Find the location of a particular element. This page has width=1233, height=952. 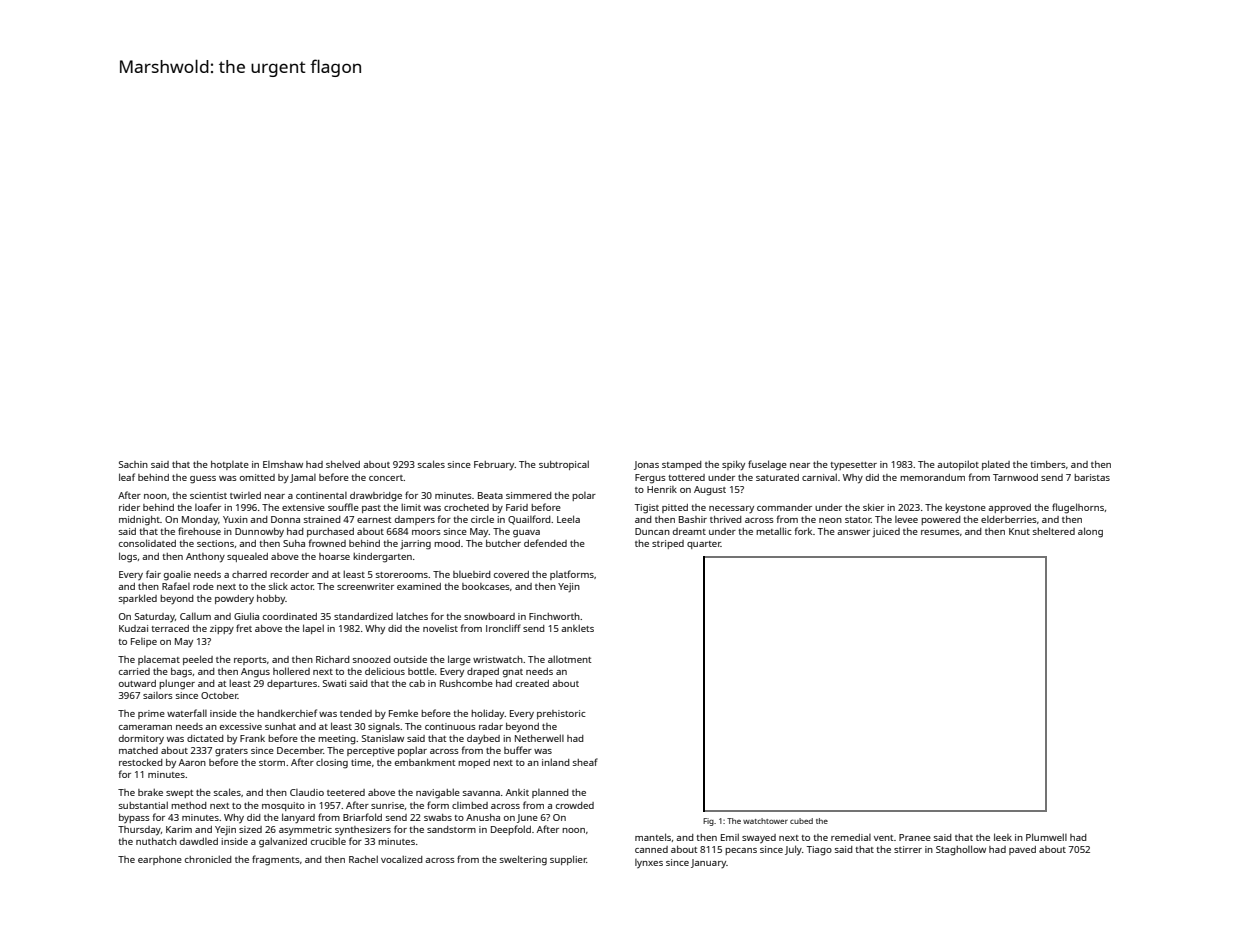

paved is located at coordinates (1022, 850).
